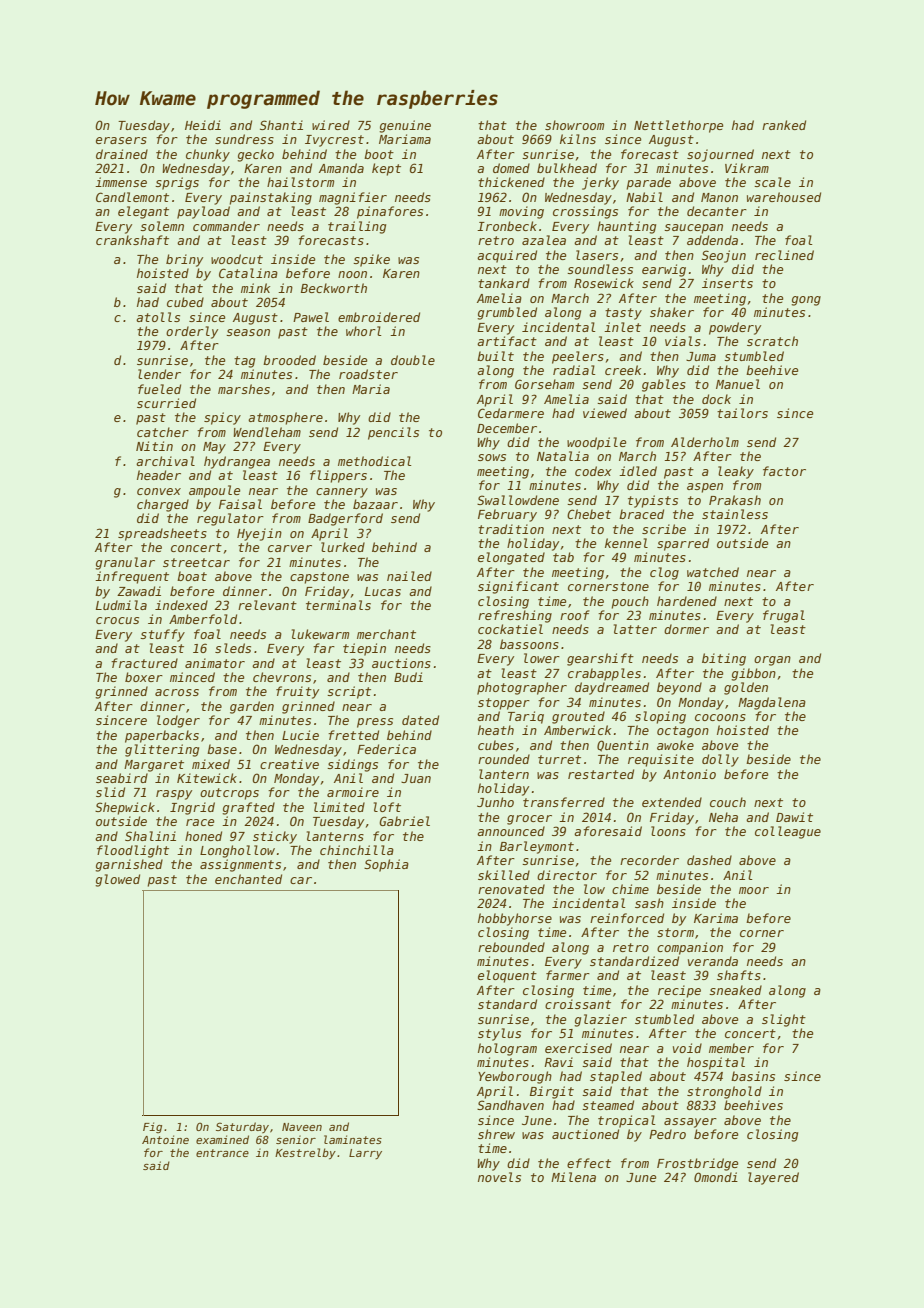  Describe the element at coordinates (222, 1153) in the document. I see `entrance` at that location.
